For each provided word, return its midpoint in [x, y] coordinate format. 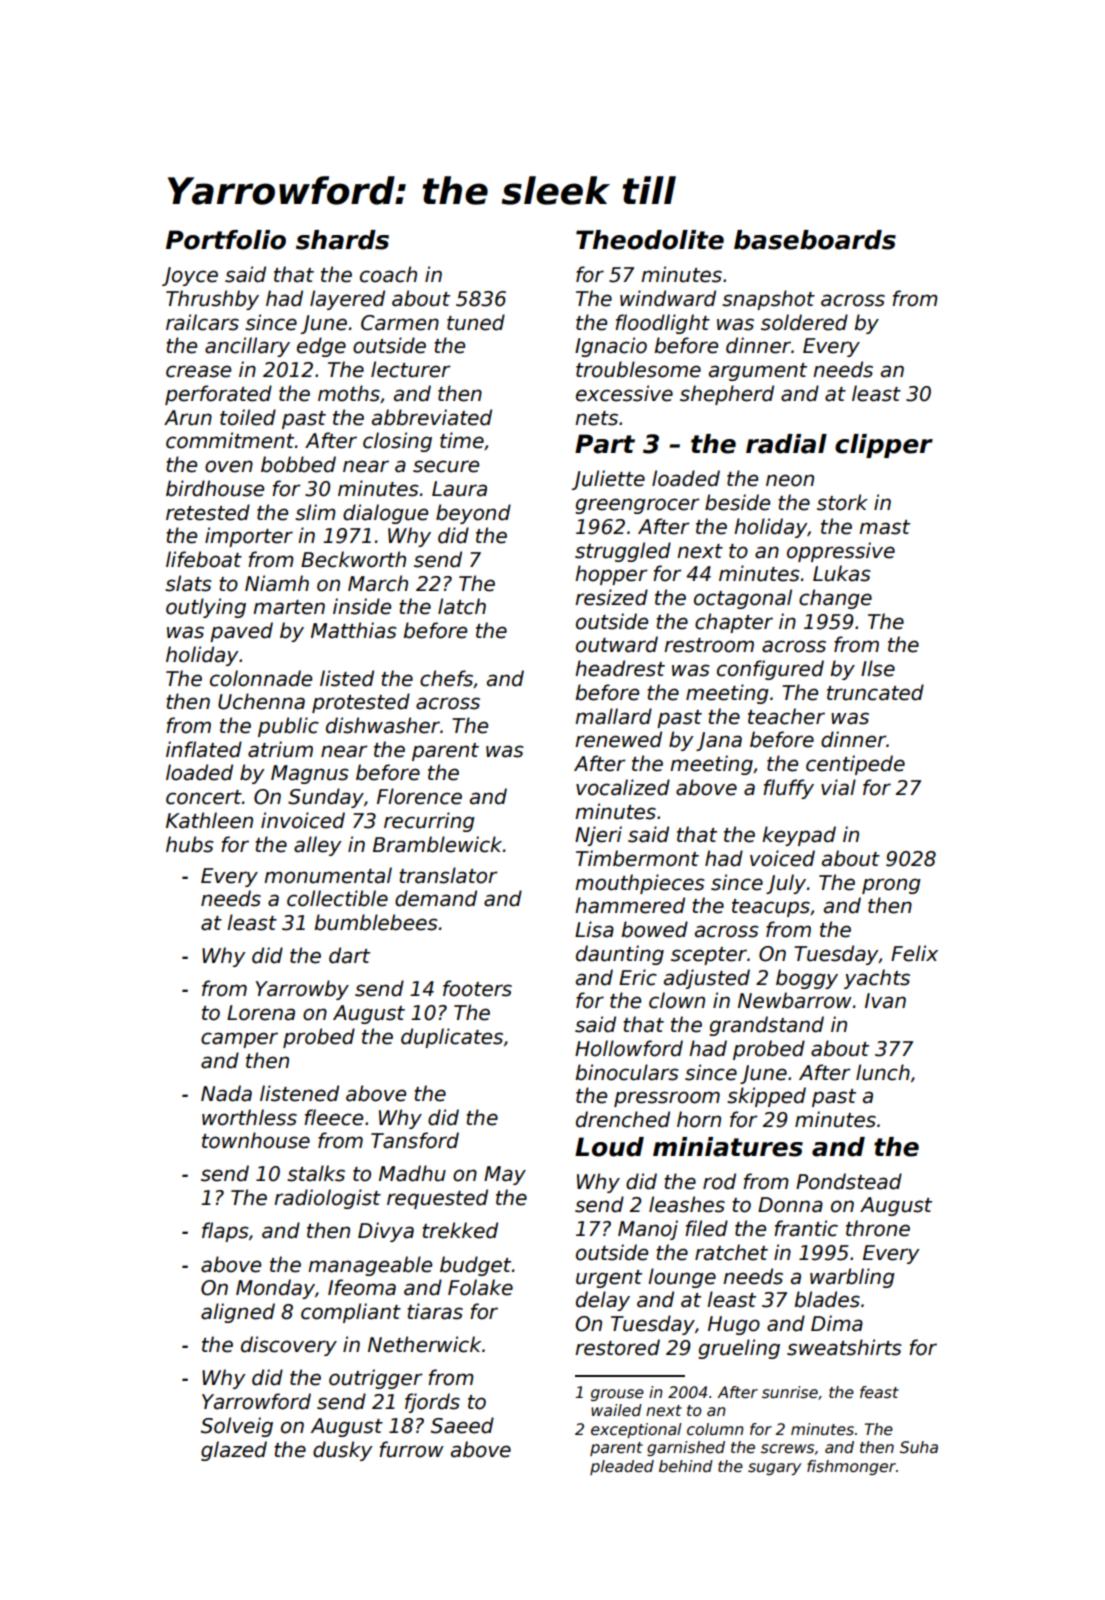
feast [879, 1392]
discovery [289, 1346]
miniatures [728, 1147]
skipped [766, 1097]
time [462, 440]
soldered [804, 322]
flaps [225, 1232]
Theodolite [650, 240]
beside [737, 502]
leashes [687, 1204]
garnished [686, 1448]
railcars [202, 322]
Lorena [261, 1013]
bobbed [298, 464]
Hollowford [629, 1048]
